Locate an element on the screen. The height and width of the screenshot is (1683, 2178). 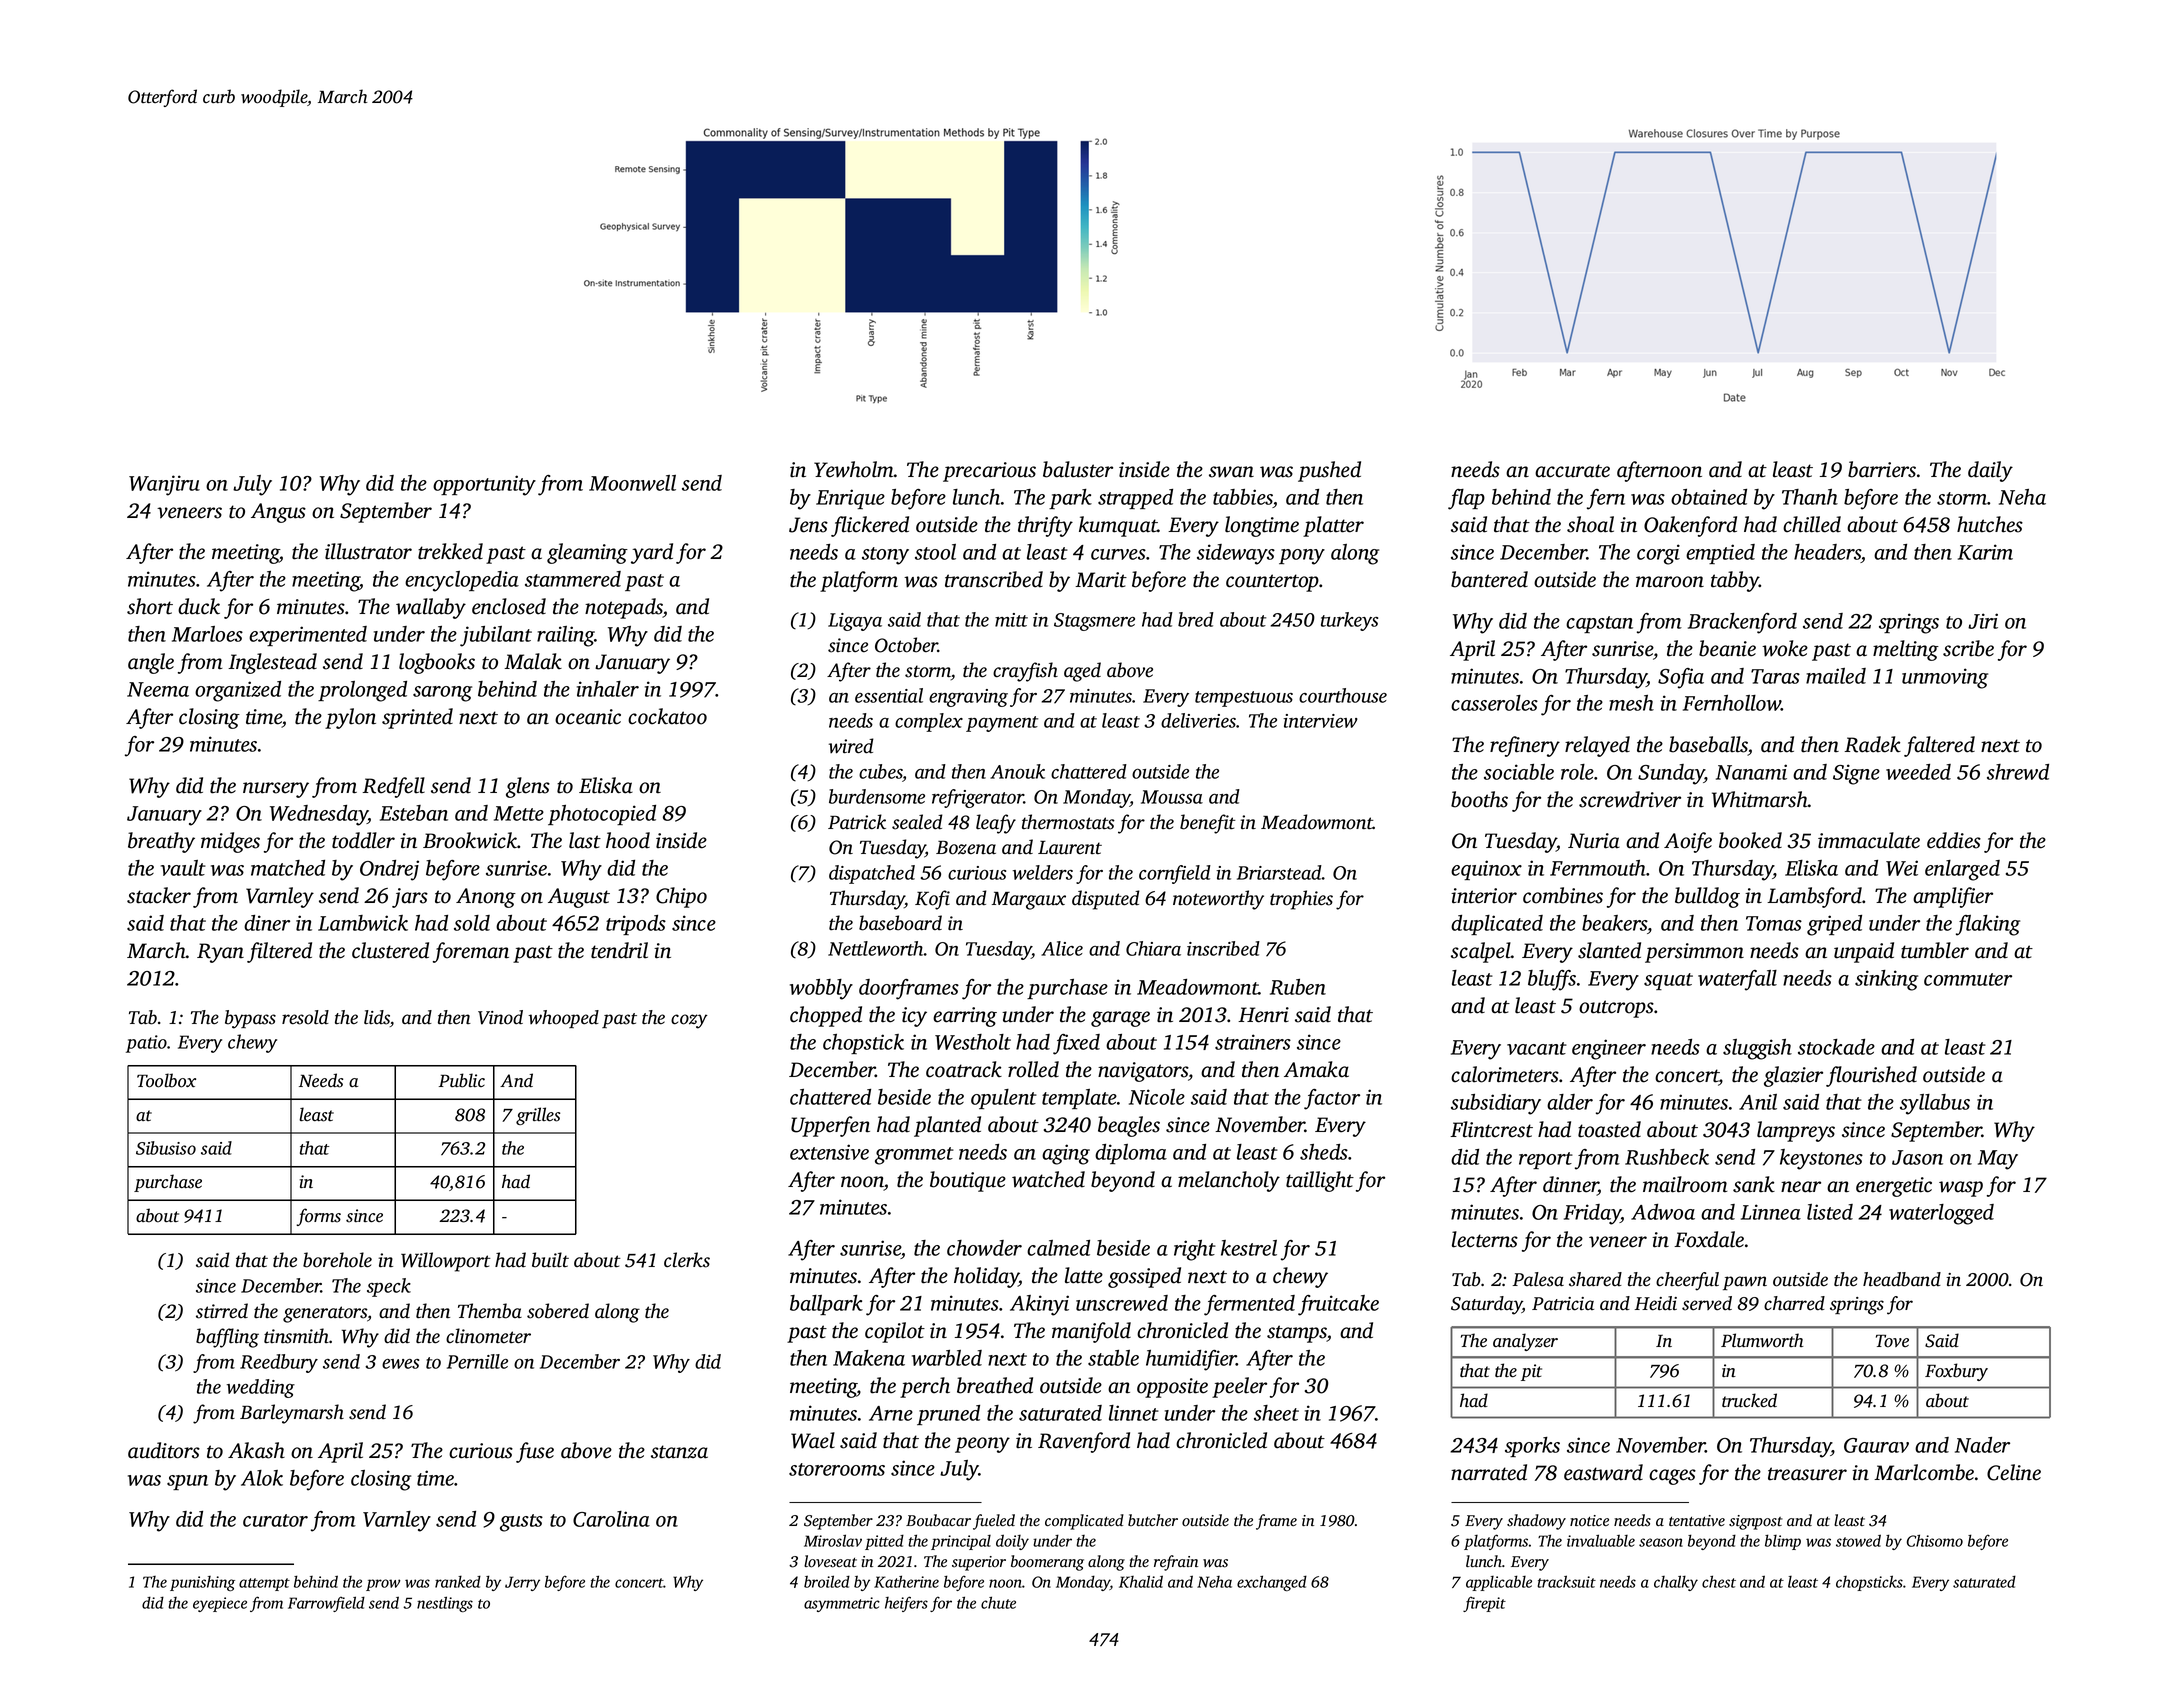
syllabus is located at coordinates (1935, 1104).
